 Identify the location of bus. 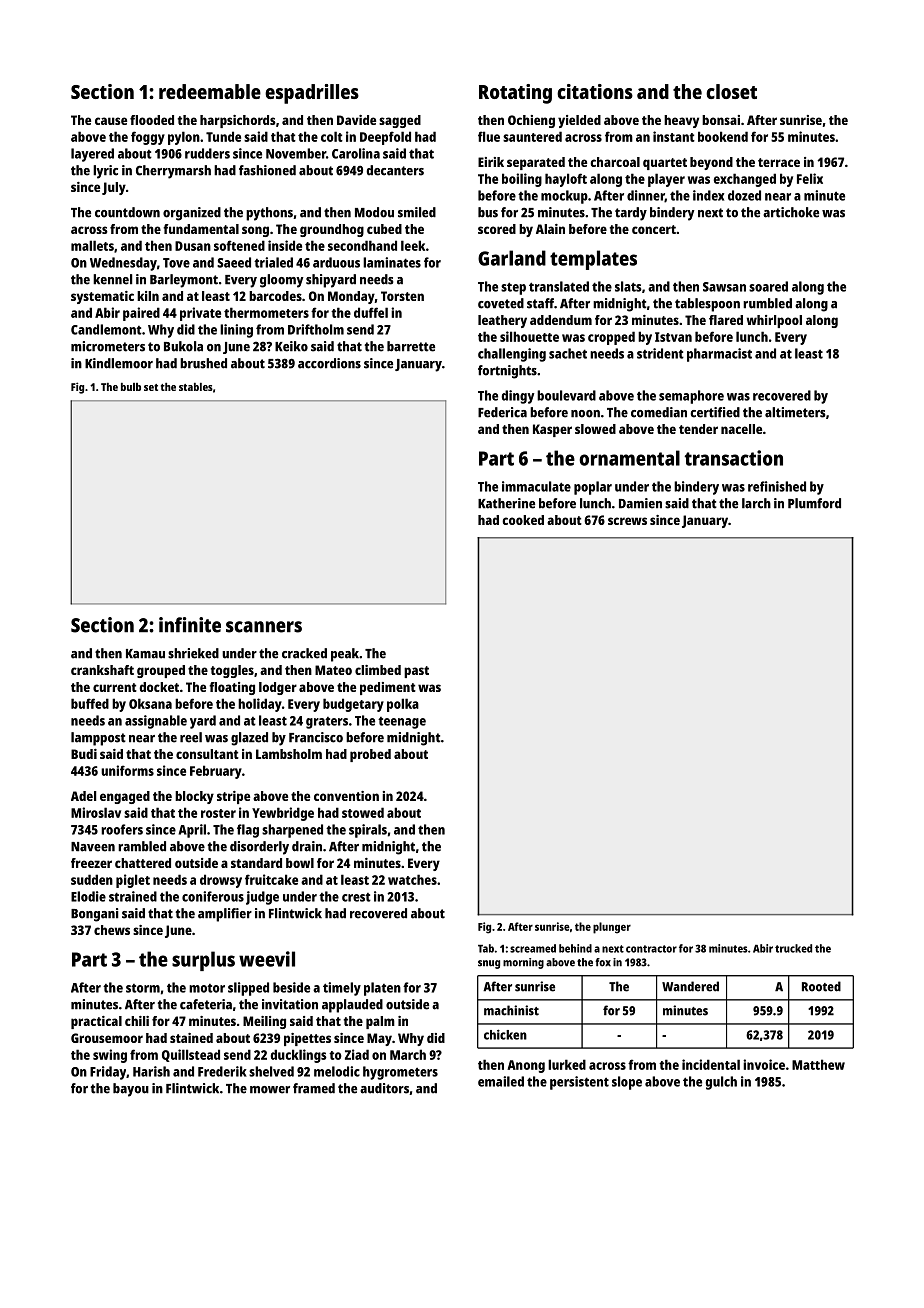
(488, 212).
